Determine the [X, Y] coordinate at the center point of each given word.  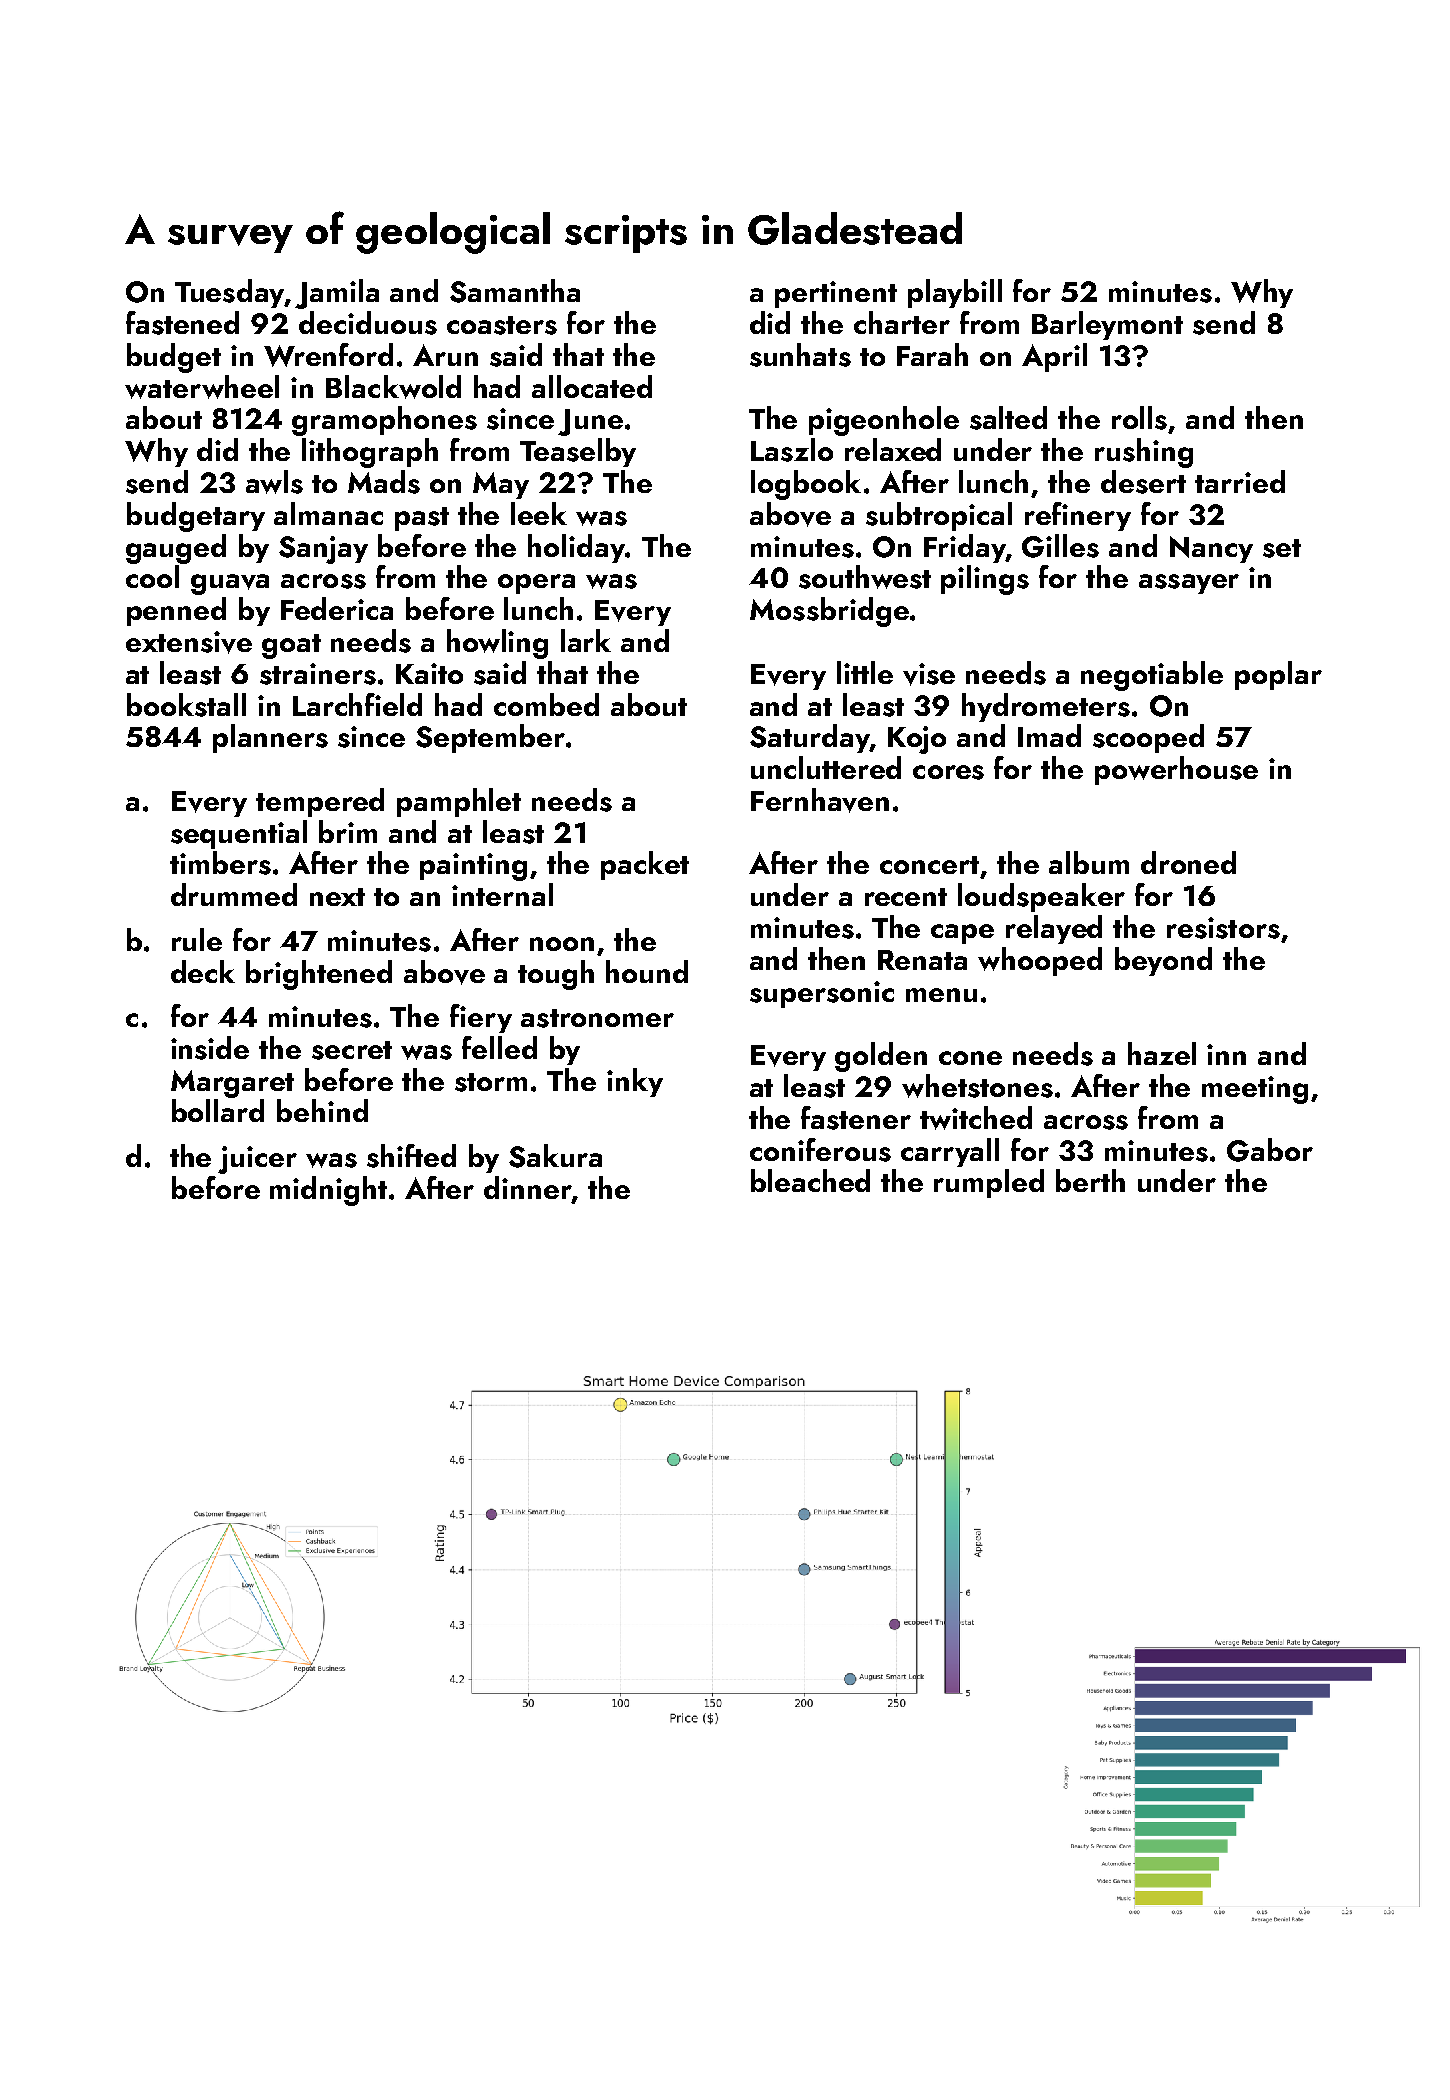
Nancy [1211, 549]
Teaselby [578, 452]
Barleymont [1107, 325]
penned [176, 611]
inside [210, 1048]
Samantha [515, 291]
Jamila [337, 294]
